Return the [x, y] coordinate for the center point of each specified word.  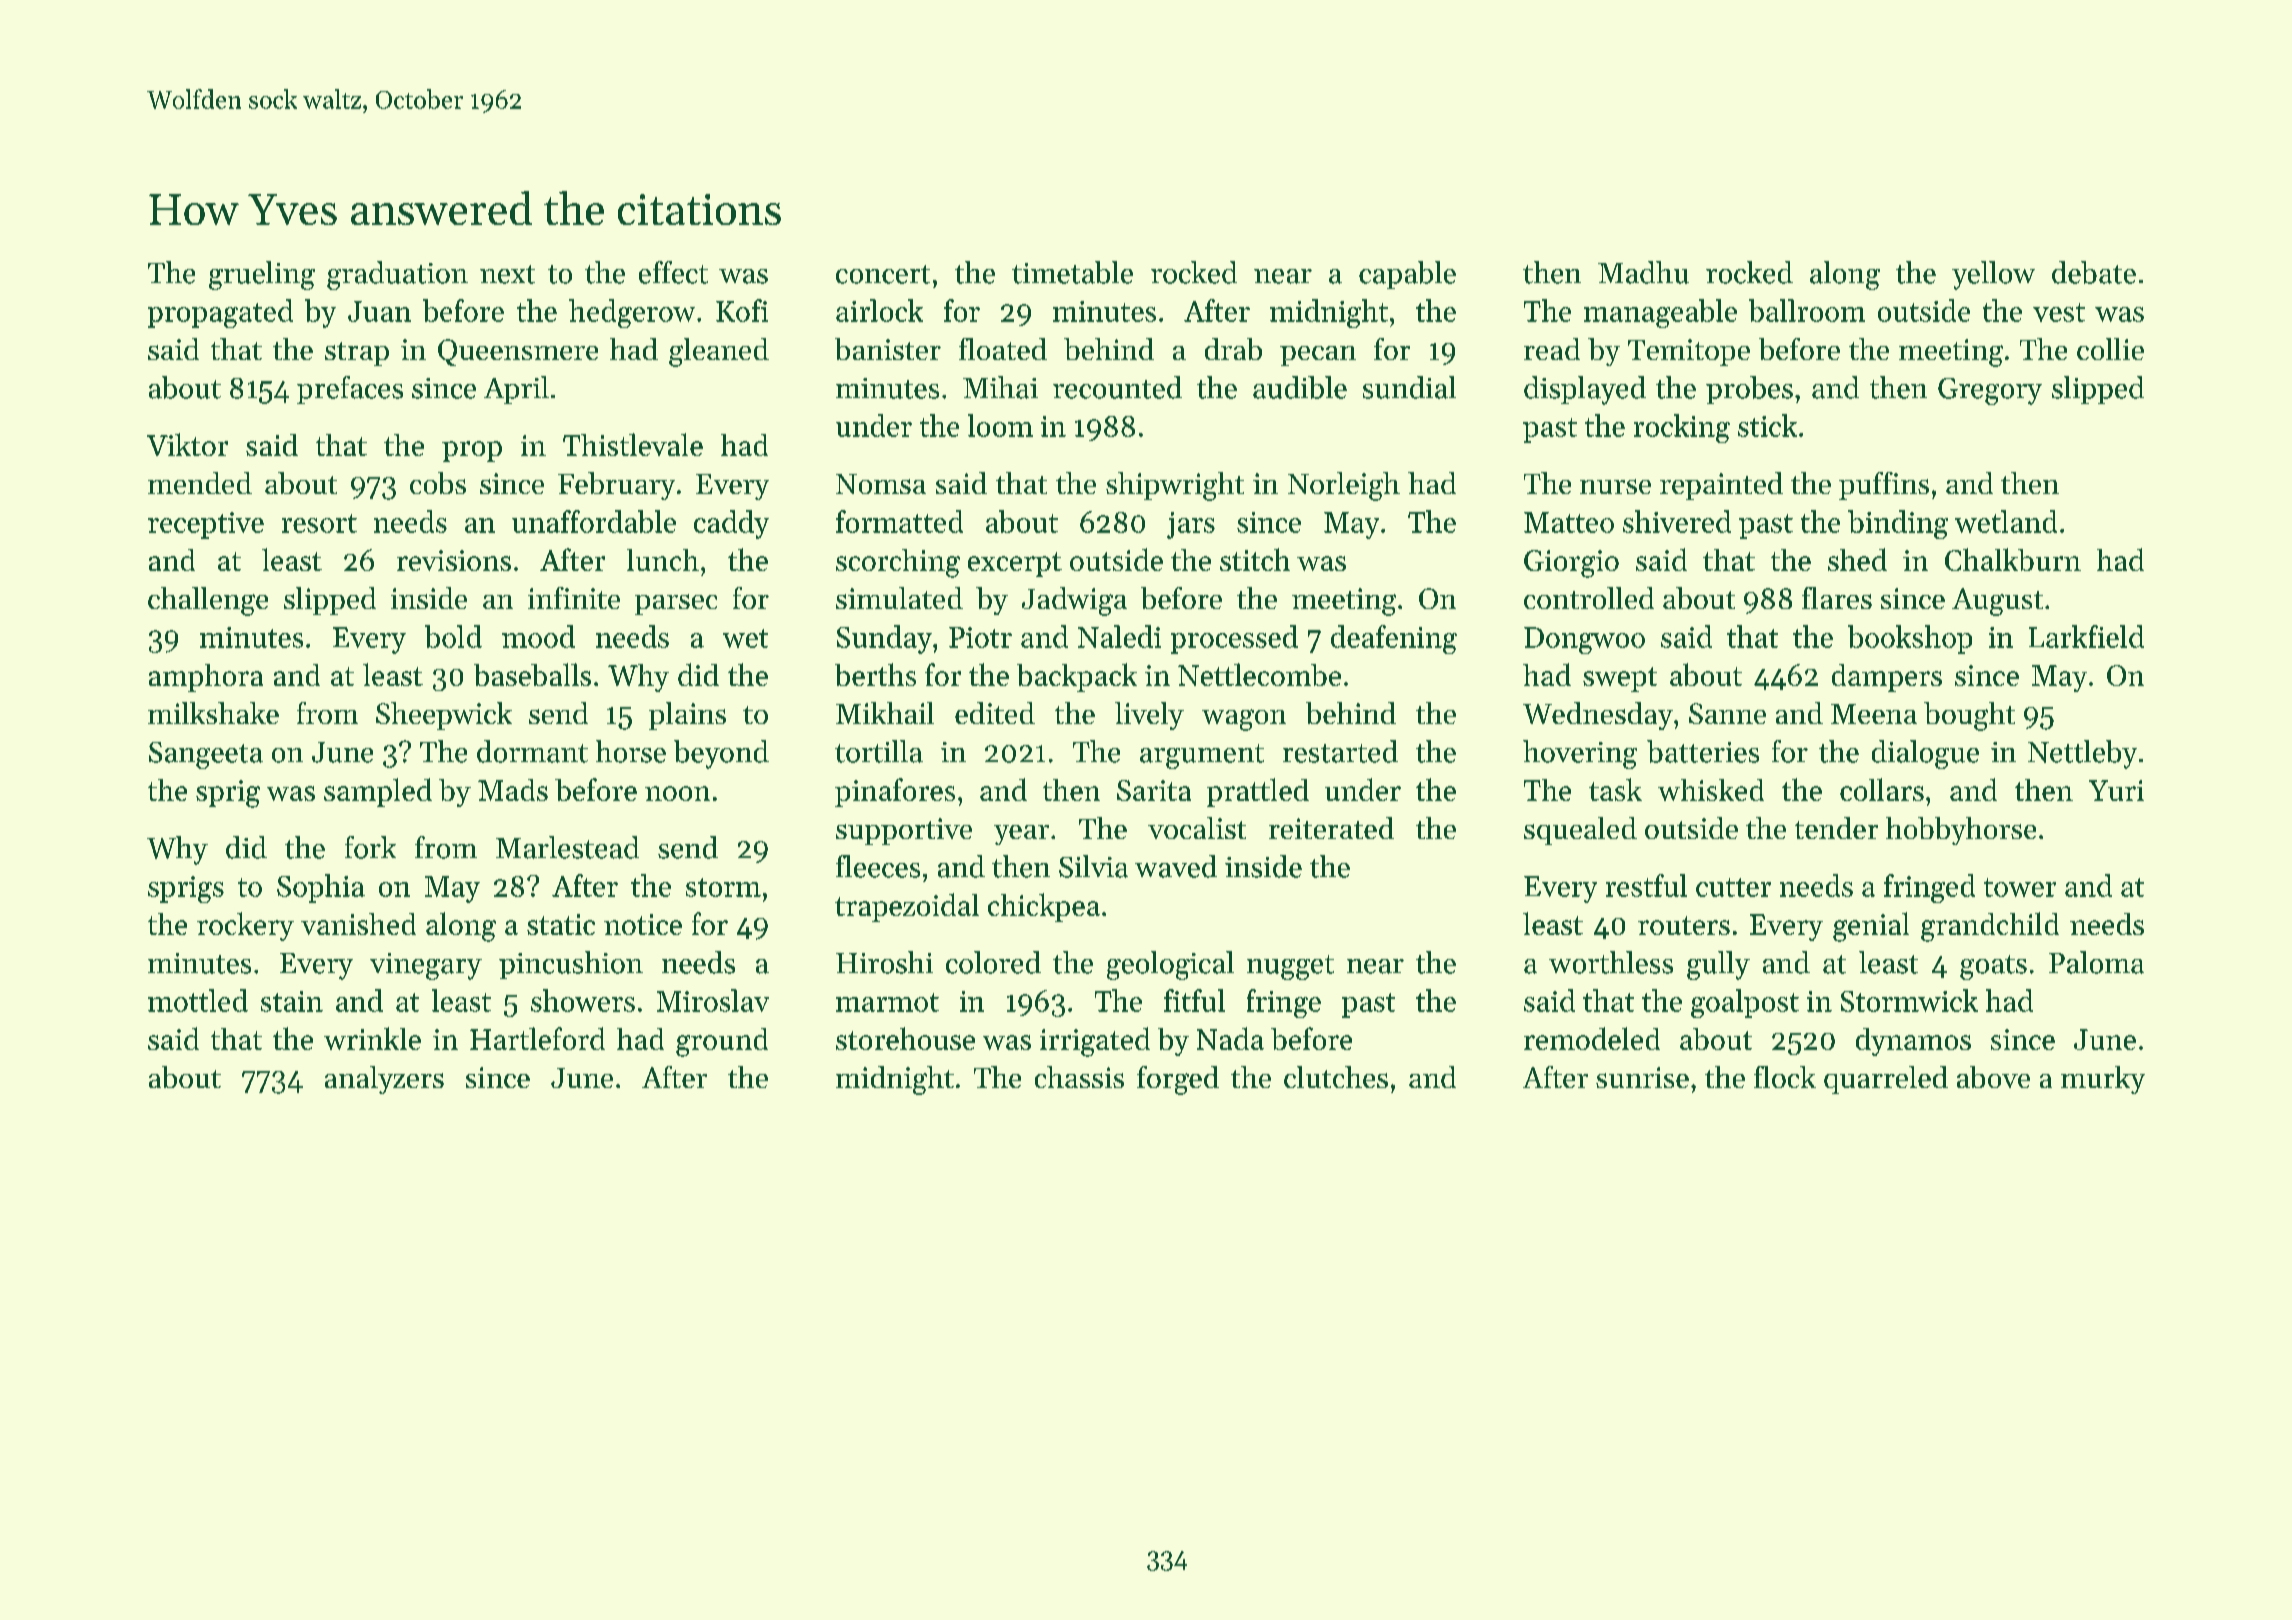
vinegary [426, 966]
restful [1646, 885]
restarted [1340, 751]
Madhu [1643, 272]
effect [673, 272]
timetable [1072, 272]
